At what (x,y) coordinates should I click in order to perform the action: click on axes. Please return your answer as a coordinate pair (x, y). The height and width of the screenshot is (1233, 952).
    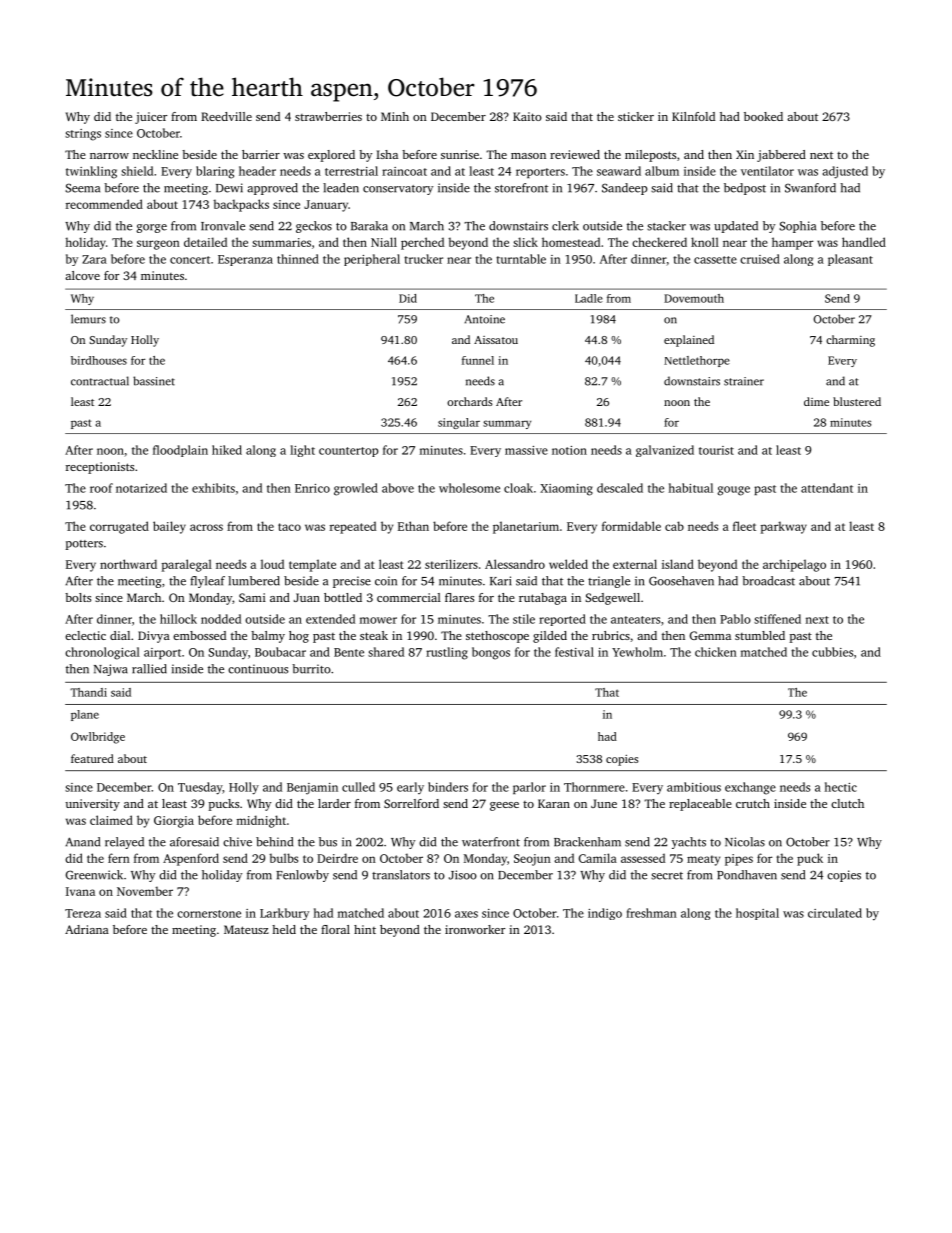
    Looking at the image, I should click on (466, 914).
